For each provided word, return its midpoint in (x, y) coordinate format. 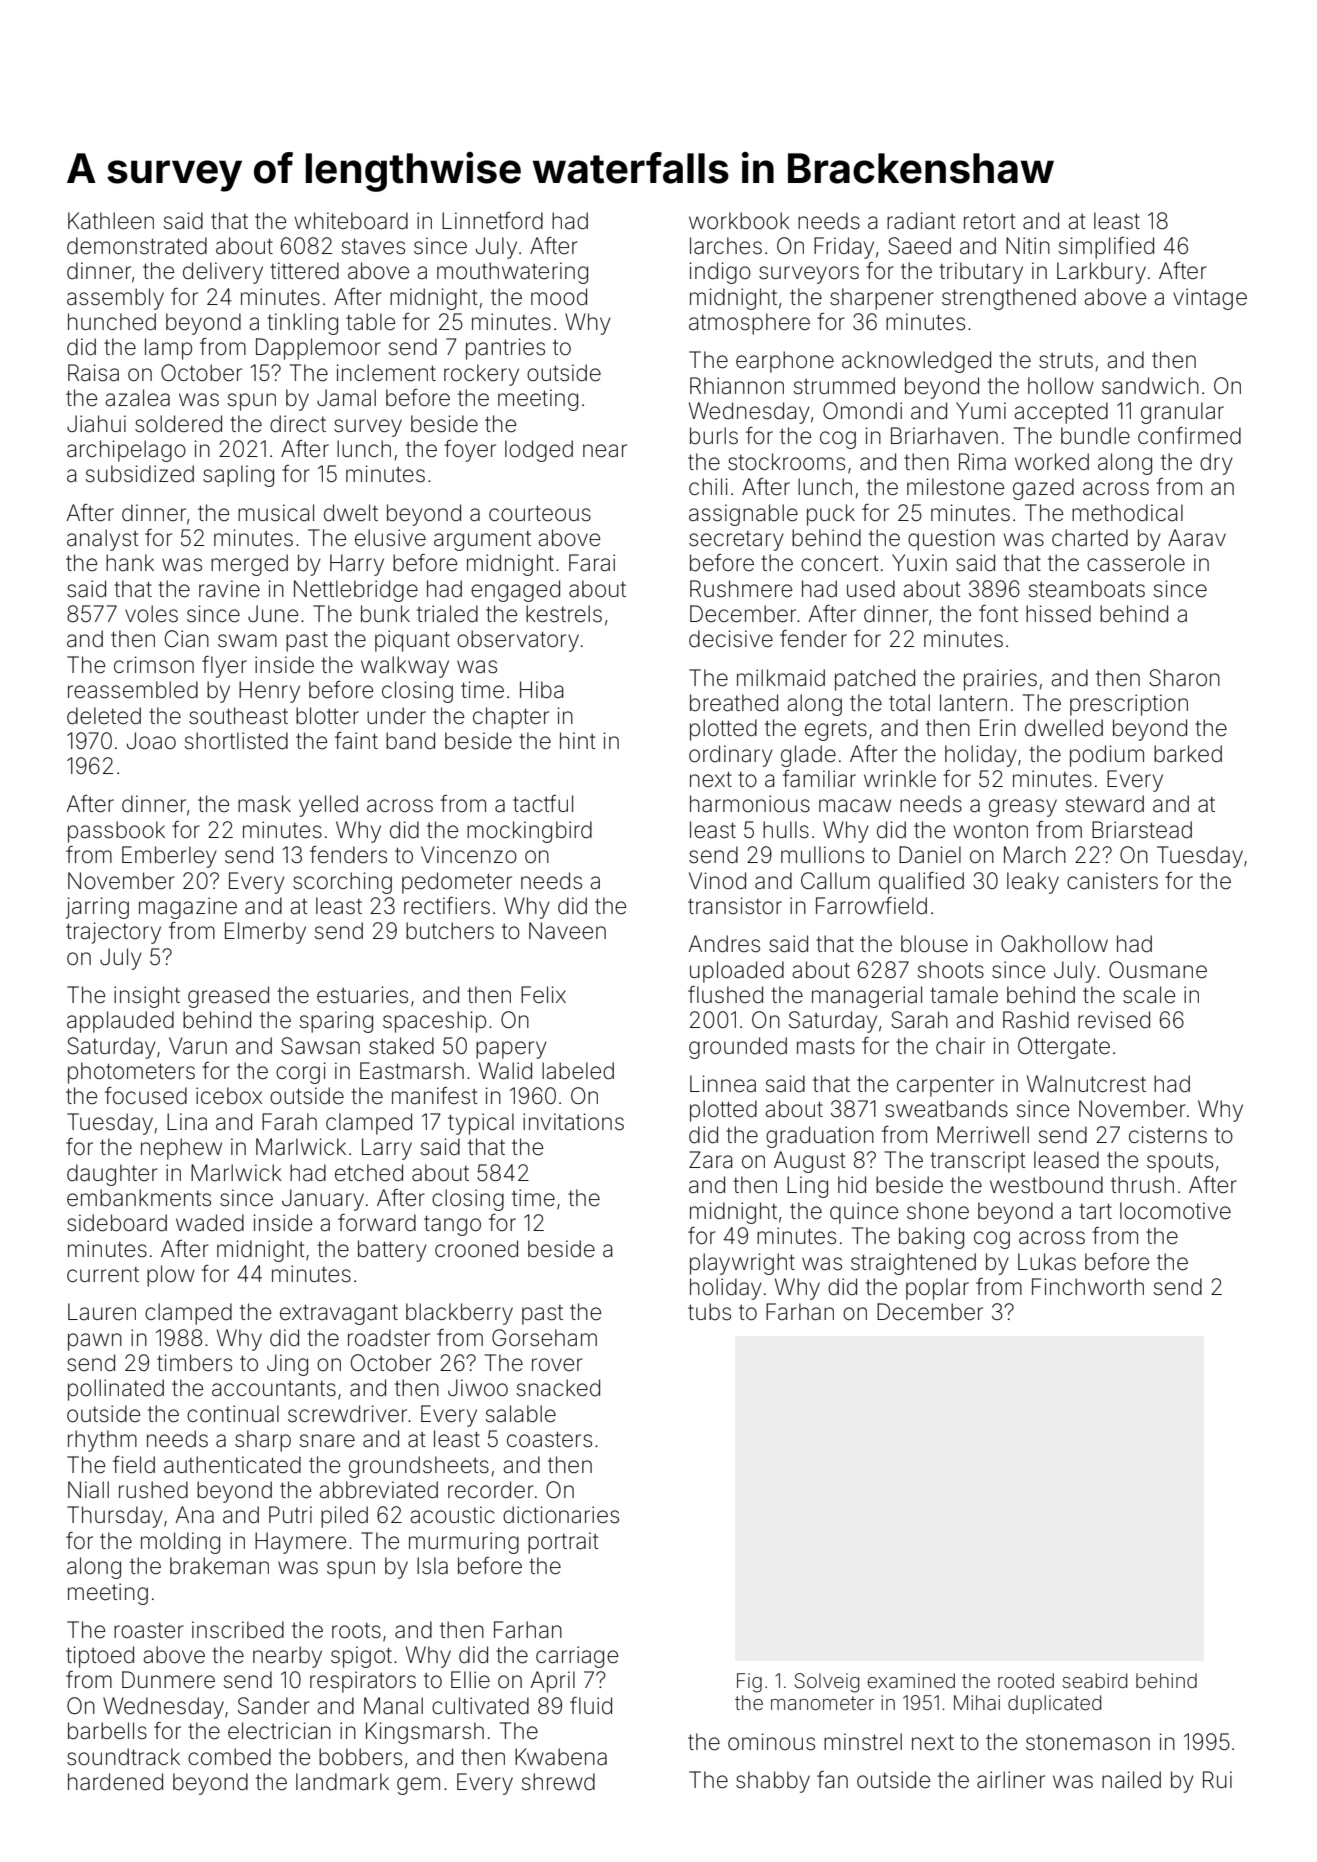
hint (578, 740)
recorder (491, 1490)
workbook (739, 221)
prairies (1000, 680)
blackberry (459, 1314)
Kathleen (111, 221)
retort (990, 222)
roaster (149, 1631)
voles (151, 614)
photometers (131, 1073)
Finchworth (1088, 1287)
